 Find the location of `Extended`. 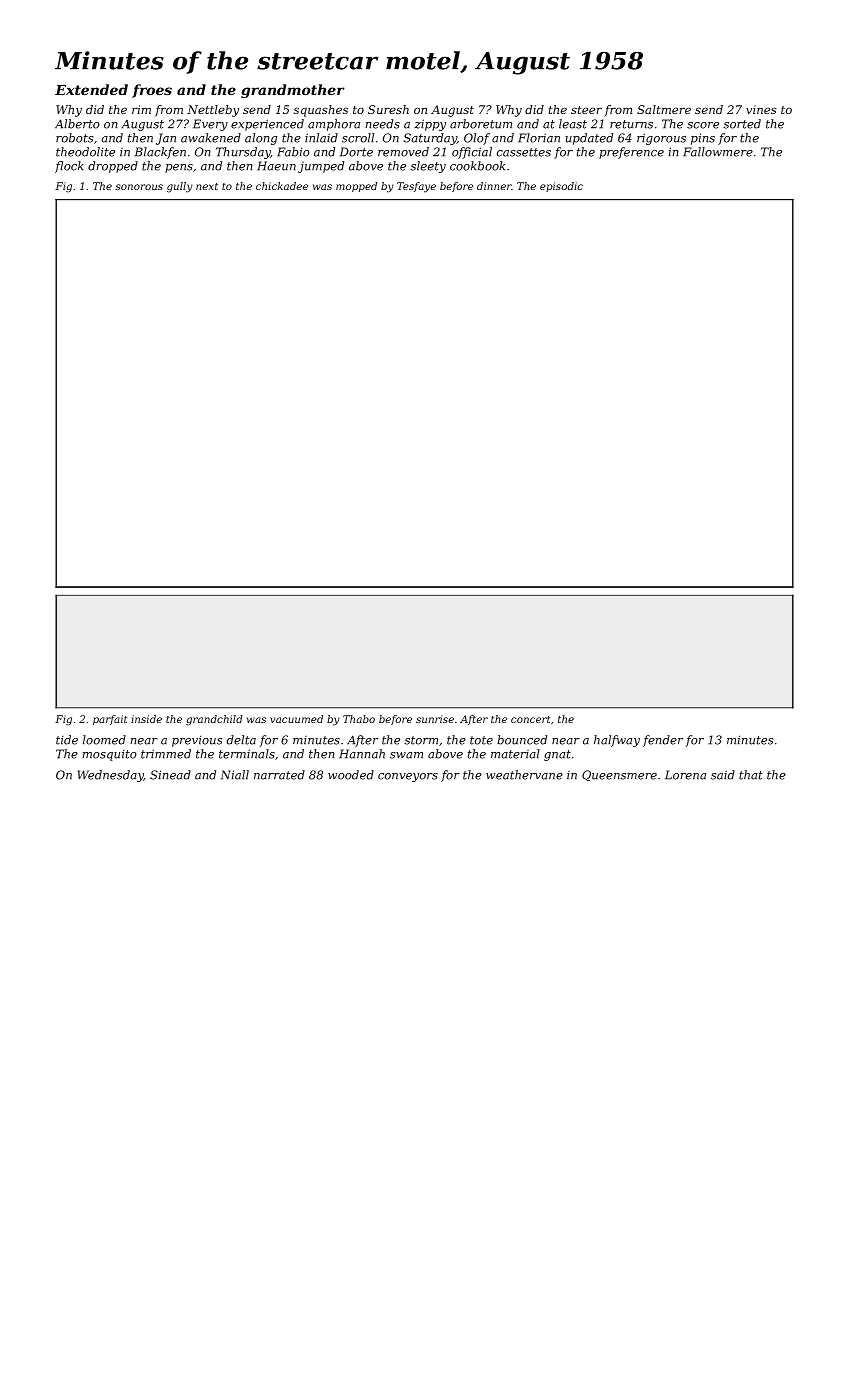

Extended is located at coordinates (91, 89).
